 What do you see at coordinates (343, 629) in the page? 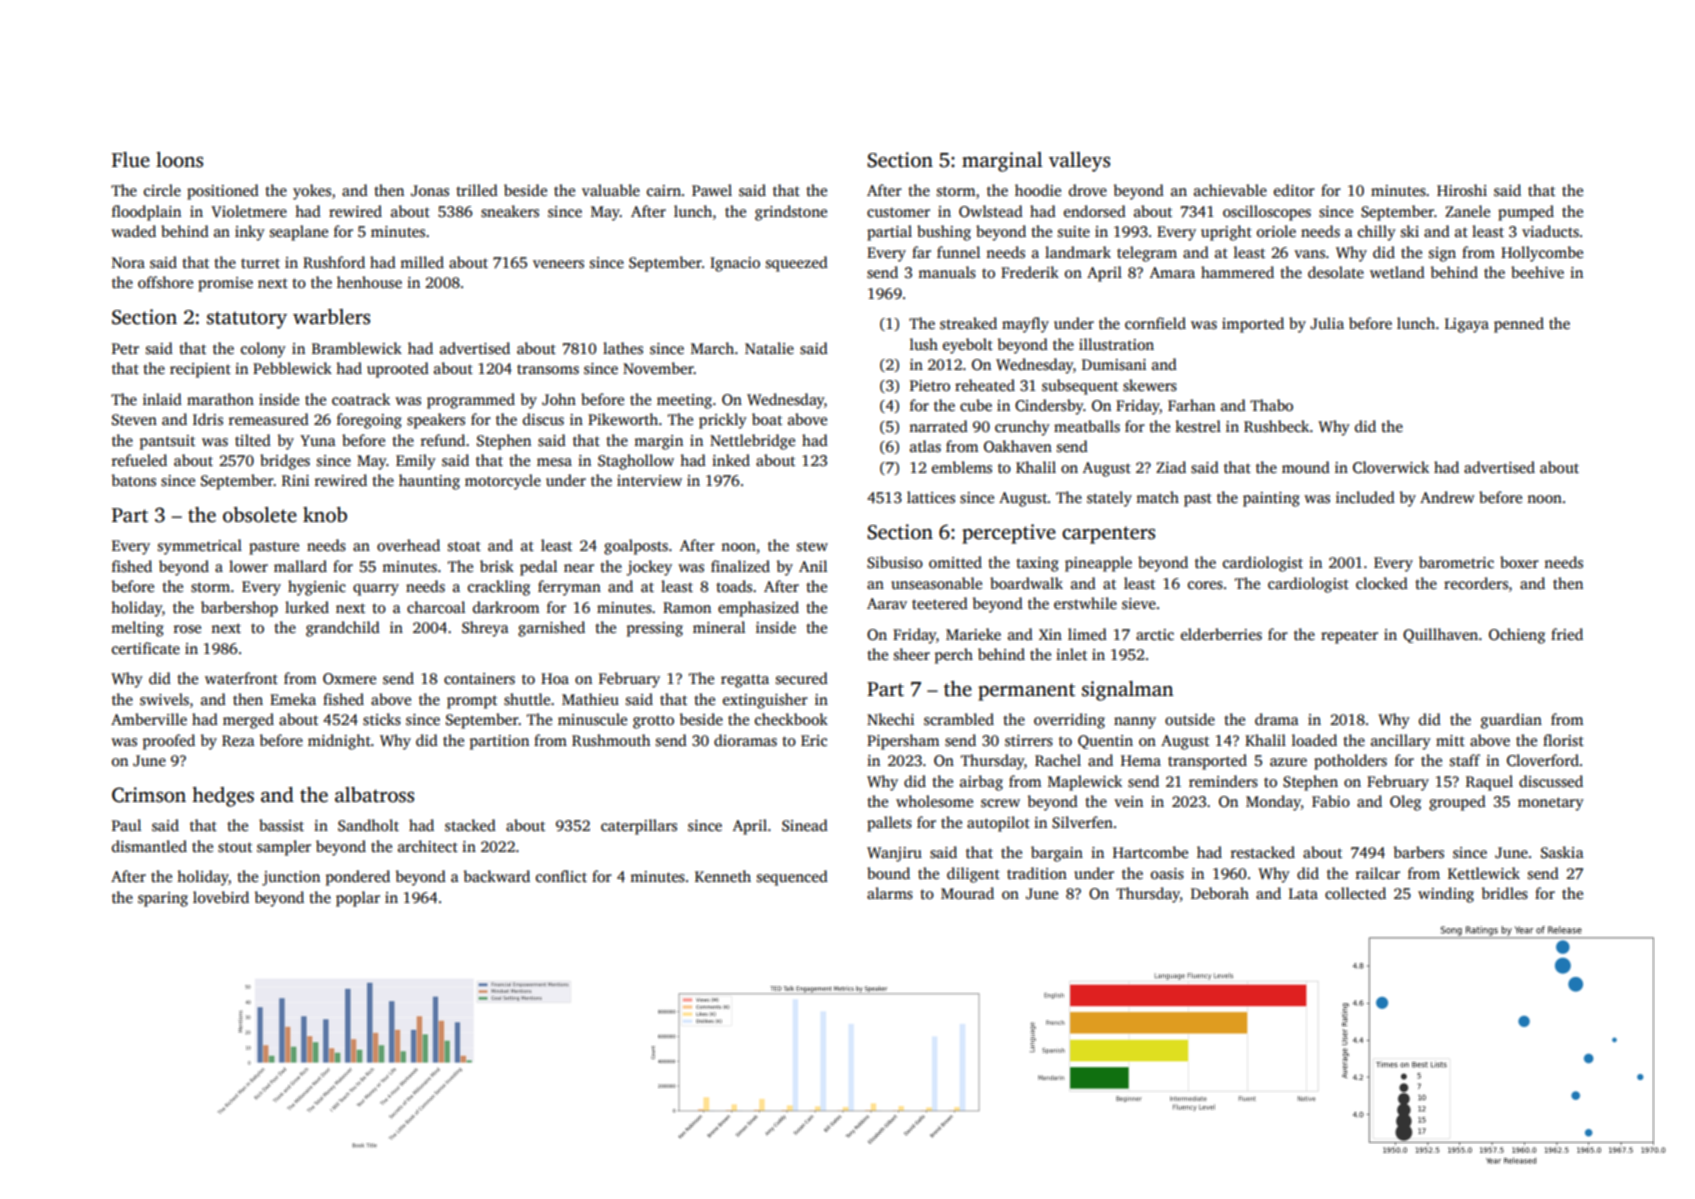
I see `grandchild` at bounding box center [343, 629].
